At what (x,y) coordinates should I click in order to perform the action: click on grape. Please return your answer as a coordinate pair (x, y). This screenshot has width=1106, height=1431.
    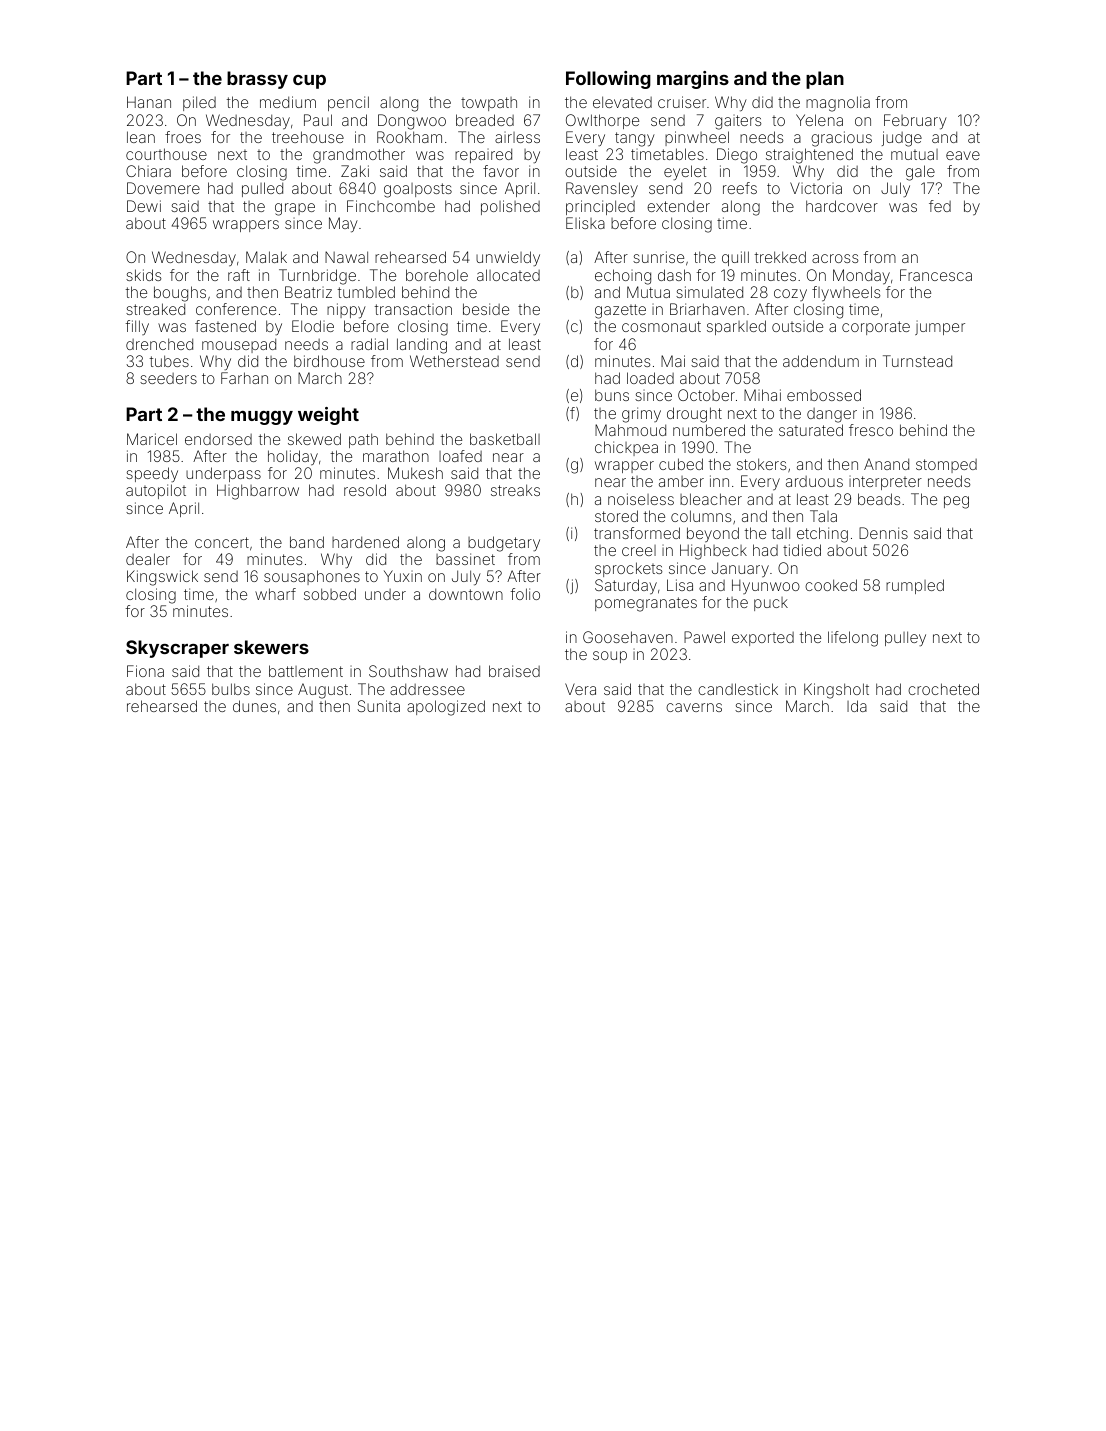
    Looking at the image, I should click on (295, 209).
